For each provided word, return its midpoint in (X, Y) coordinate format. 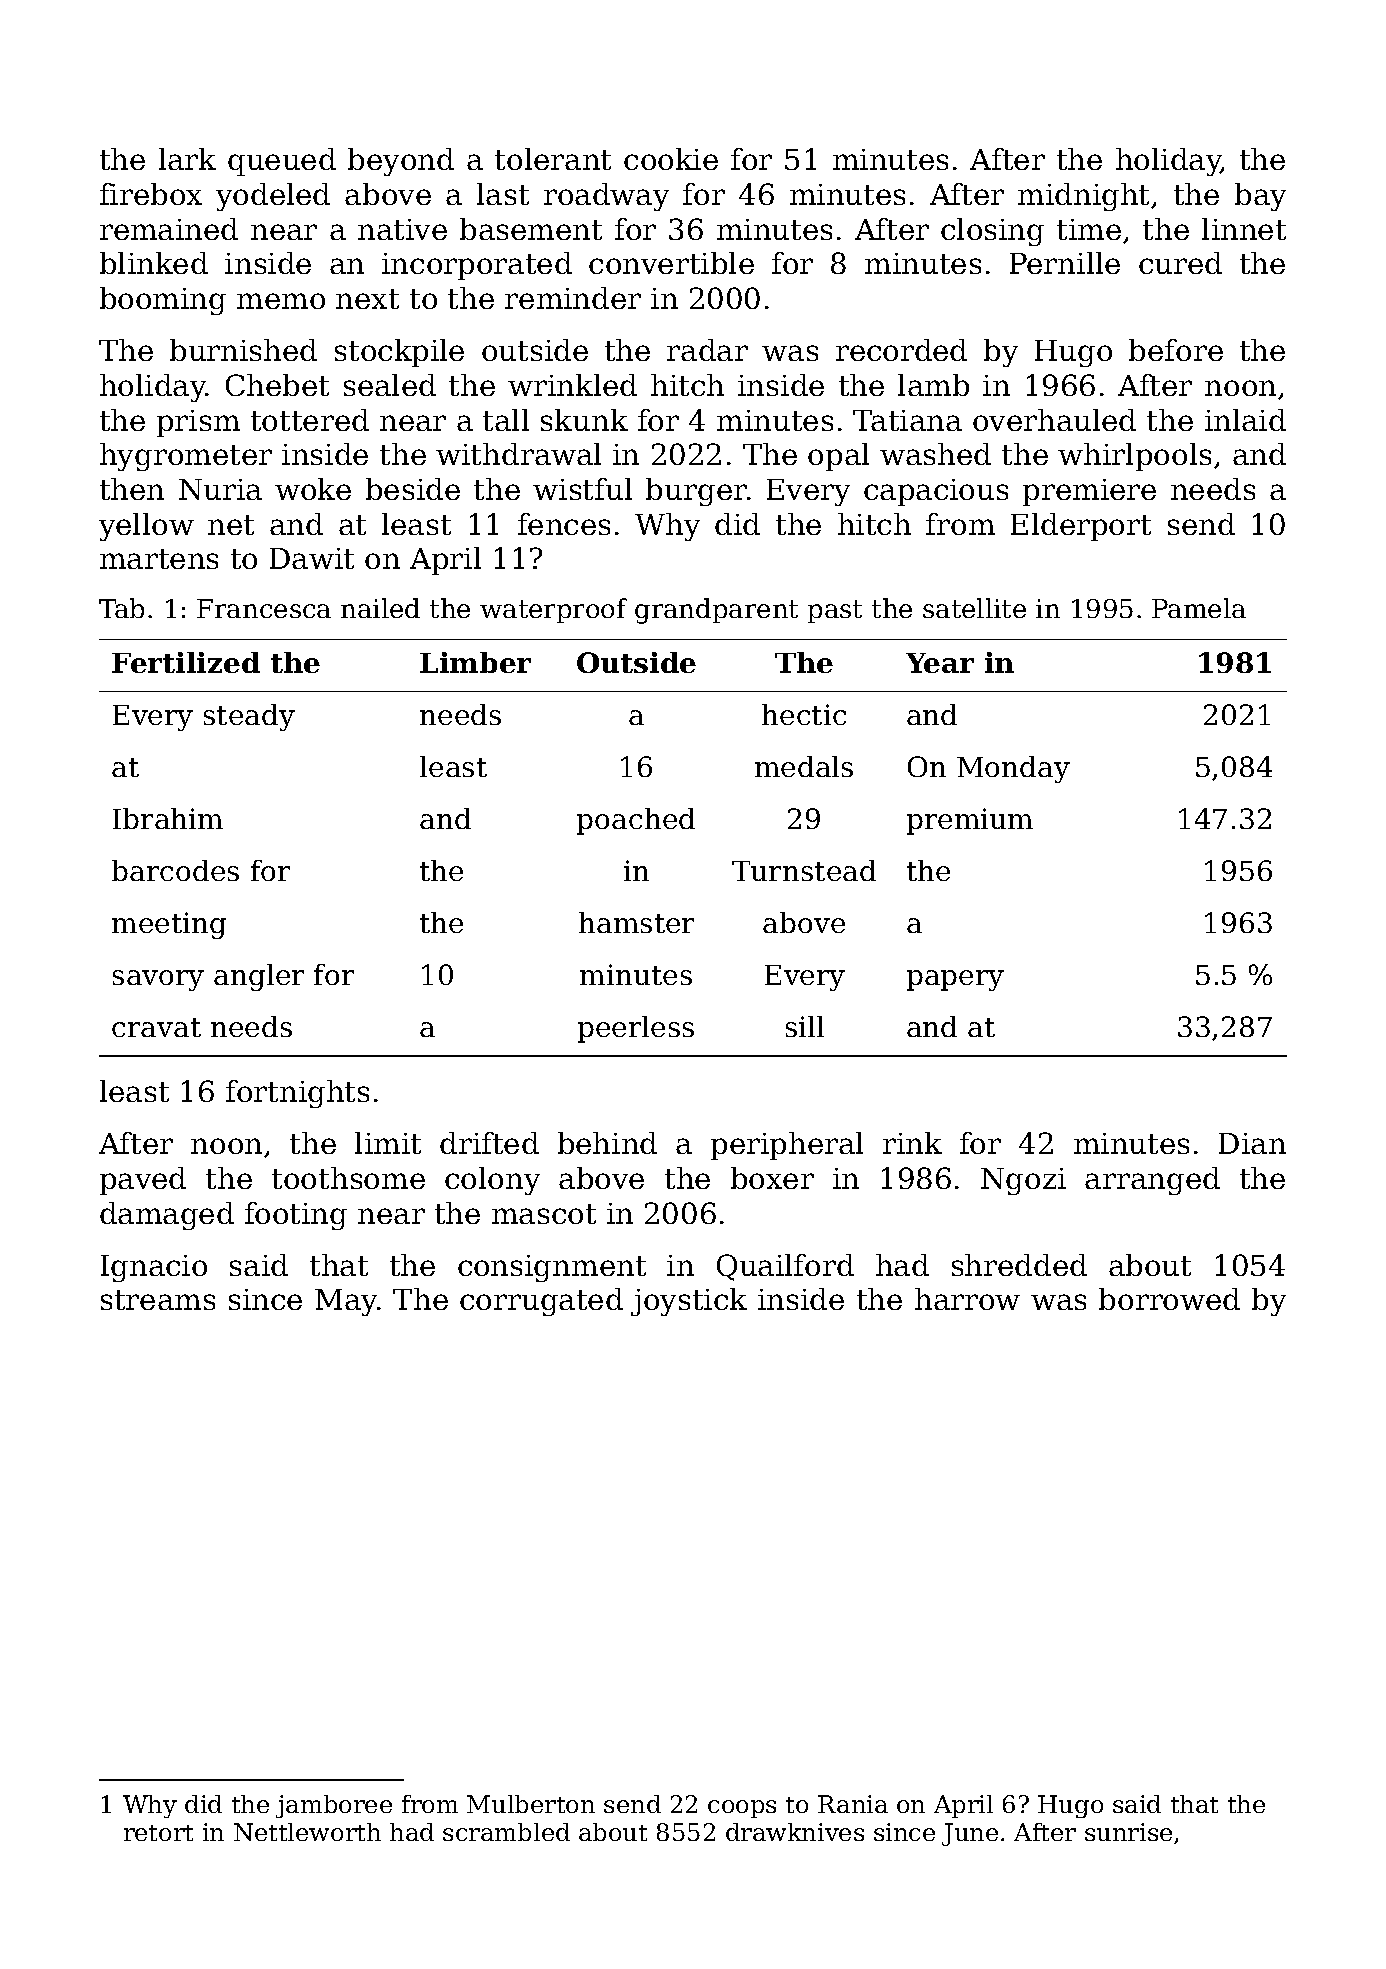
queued (282, 162)
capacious (936, 492)
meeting (169, 925)
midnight (1083, 197)
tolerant (553, 159)
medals (804, 766)
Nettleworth (307, 1832)
